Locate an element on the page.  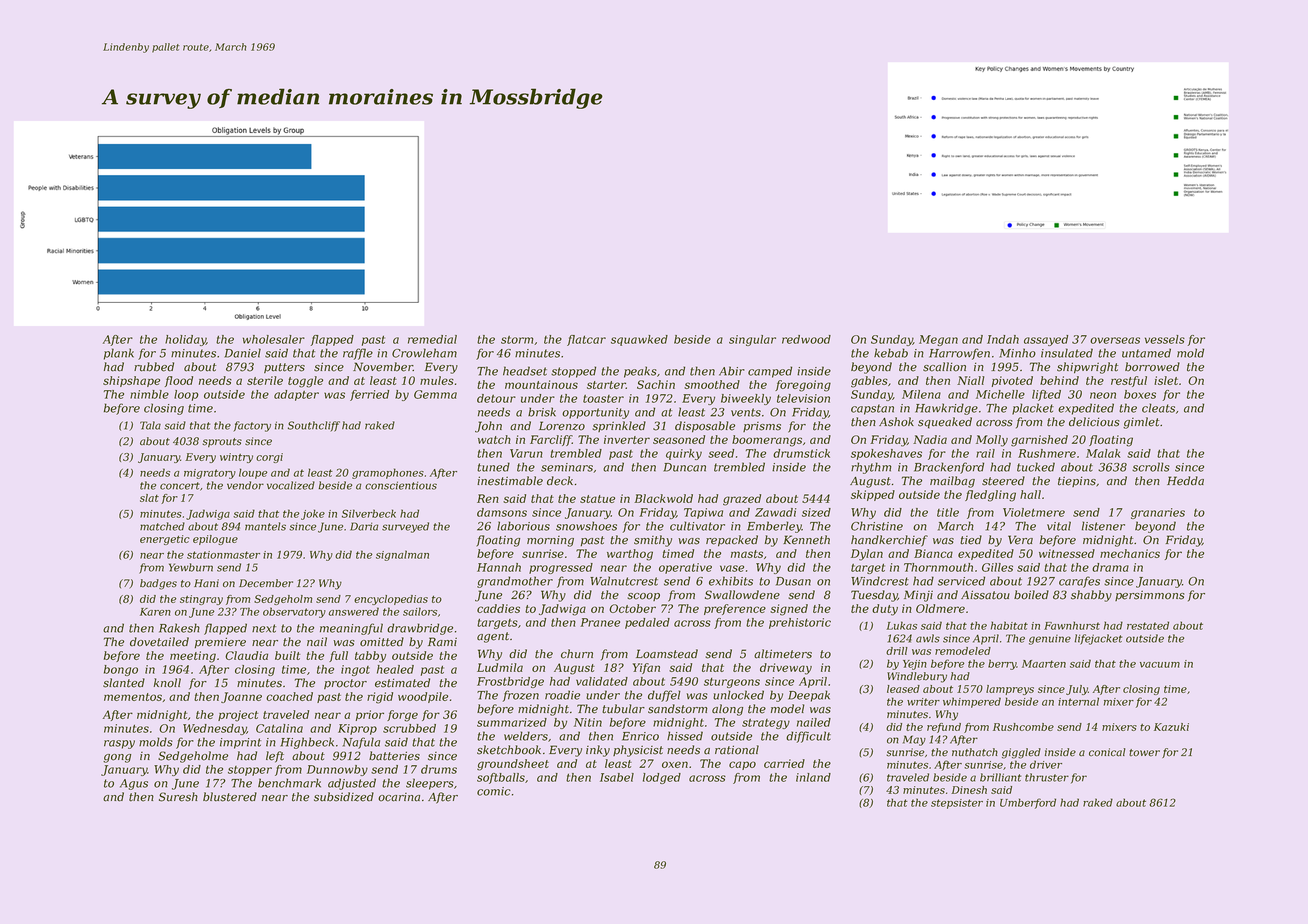
ocarina is located at coordinates (399, 797).
